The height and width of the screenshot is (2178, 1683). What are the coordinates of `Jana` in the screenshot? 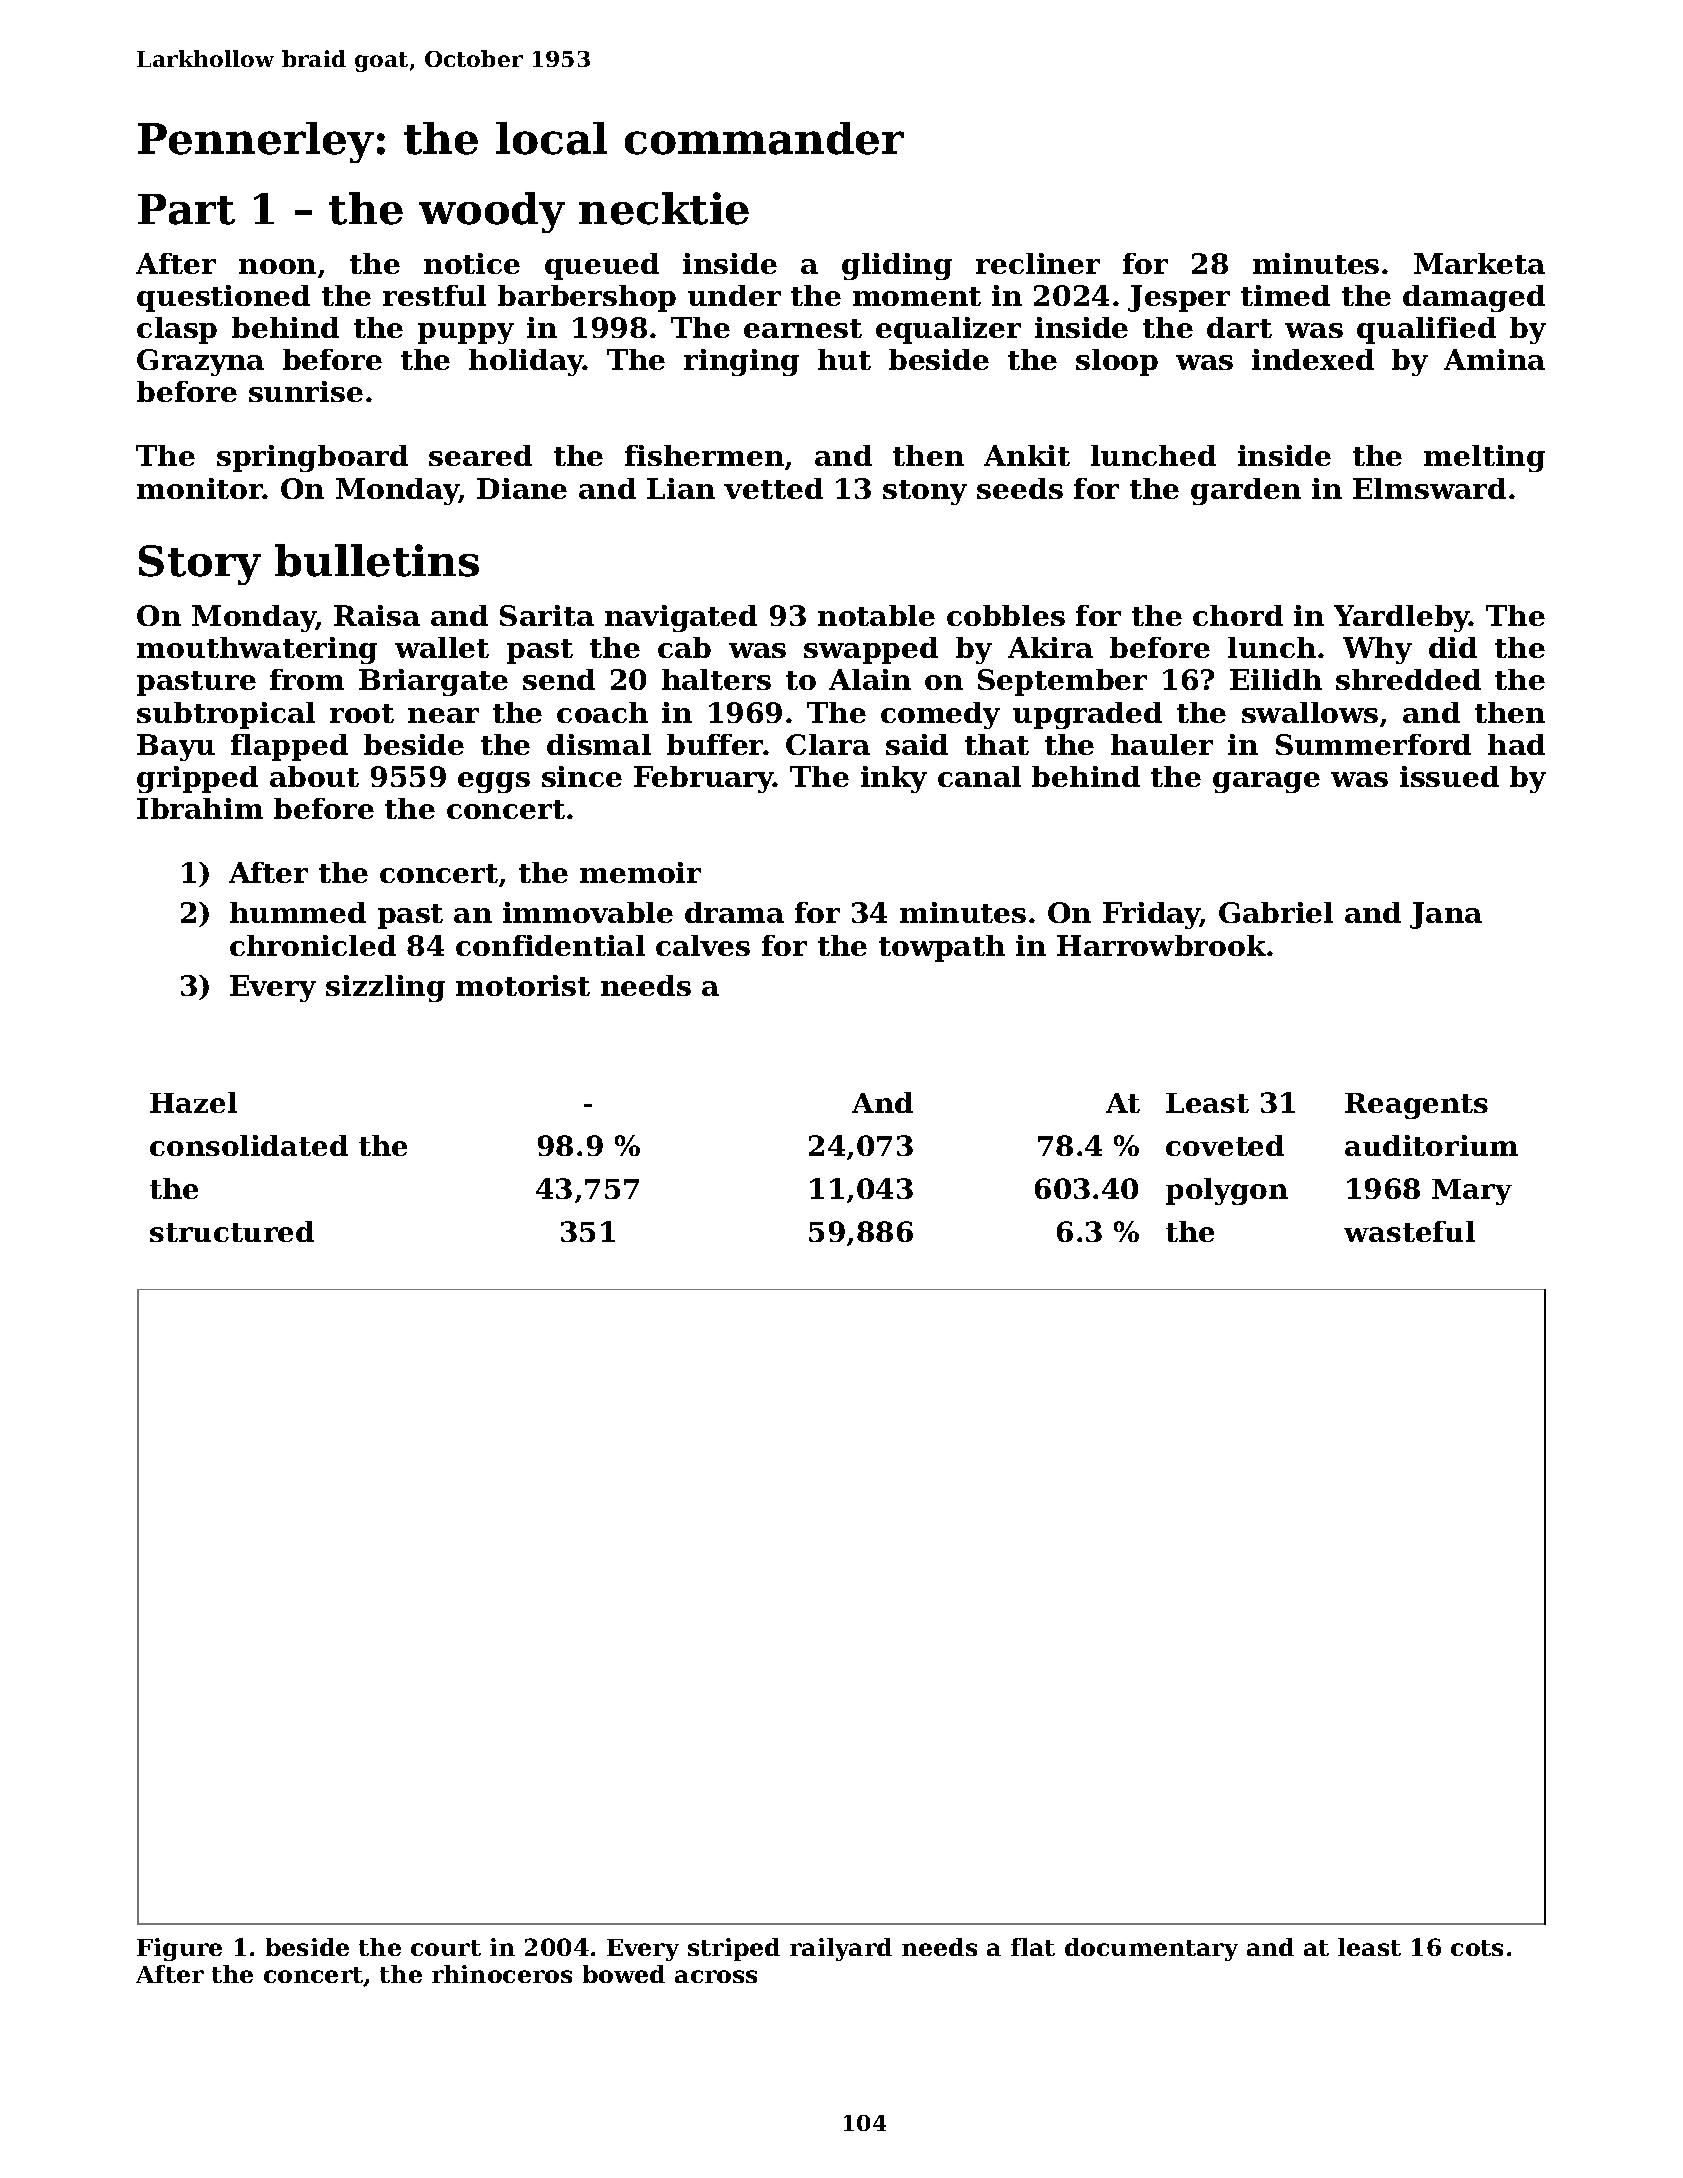 It's located at (1446, 915).
